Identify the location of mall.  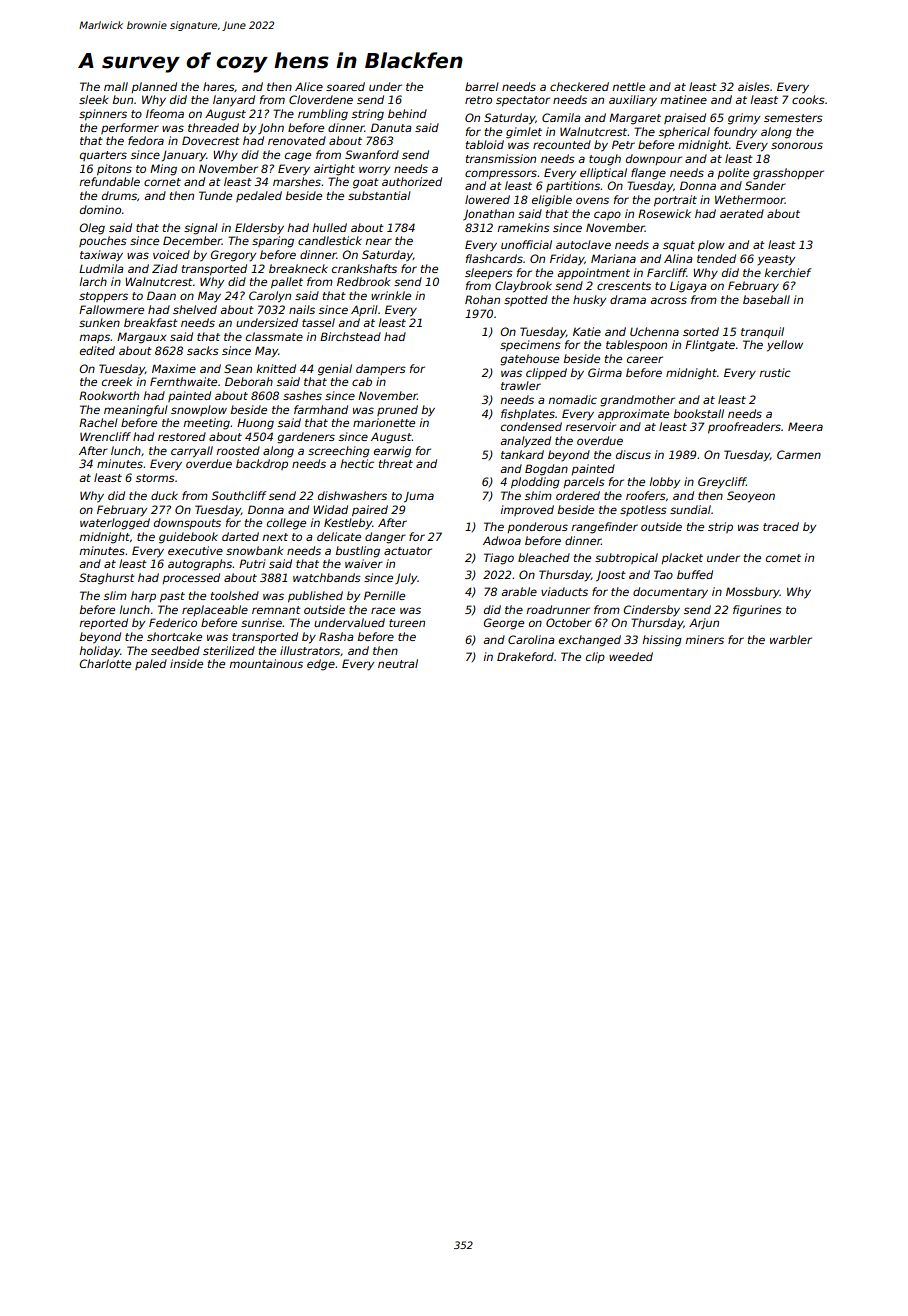
(116, 86).
